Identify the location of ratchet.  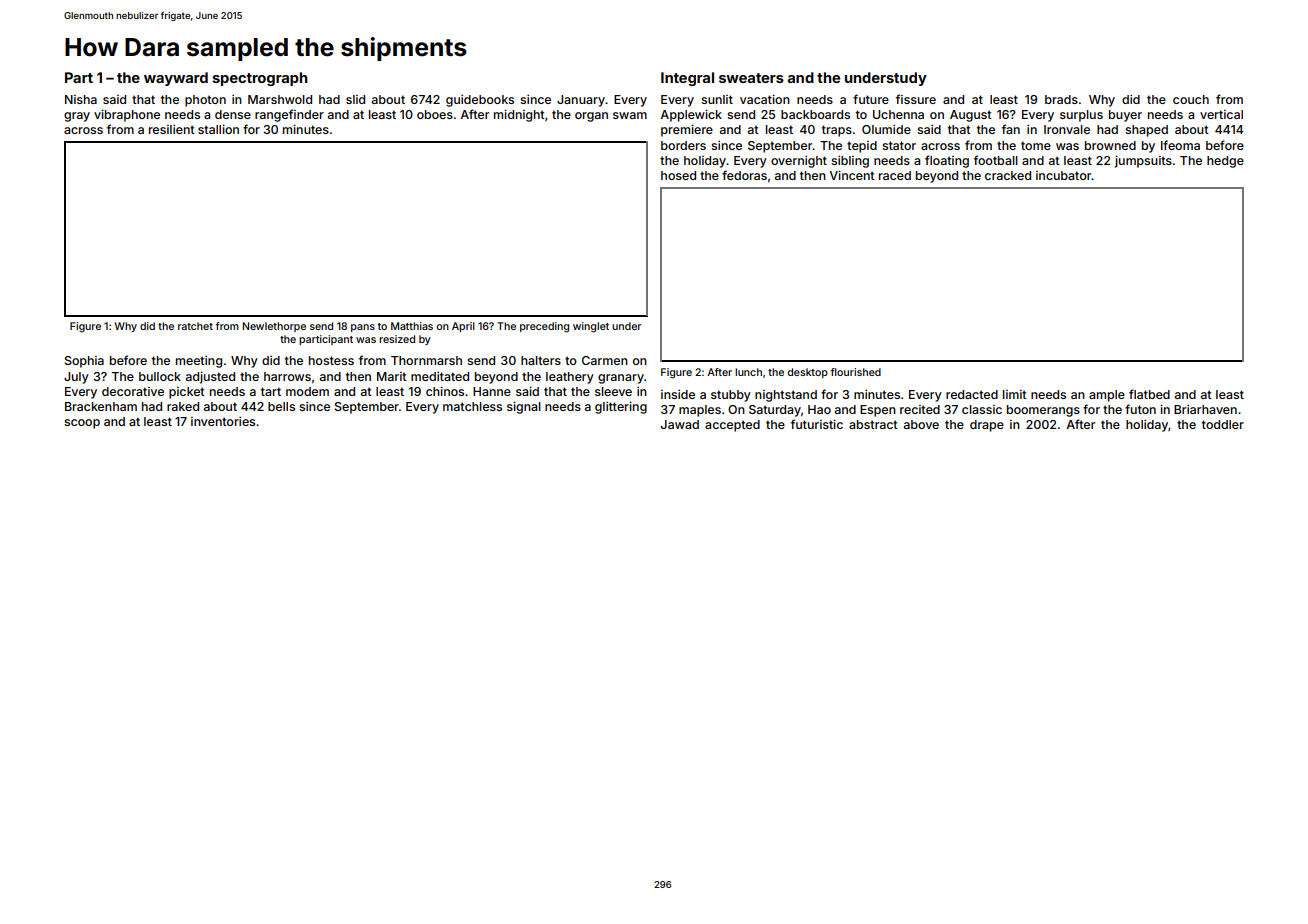
(195, 326).
